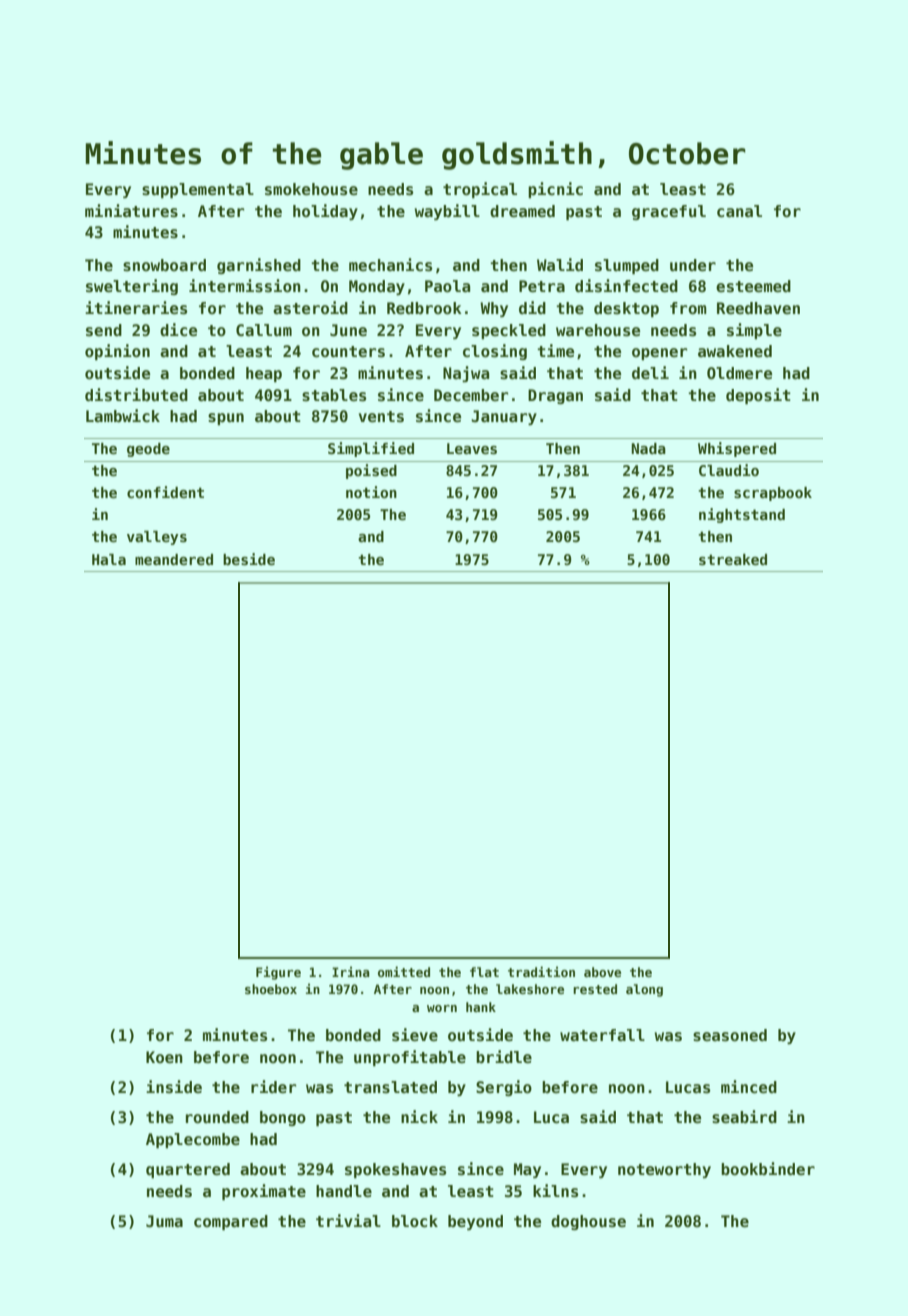  What do you see at coordinates (504, 1088) in the screenshot?
I see `Sergio` at bounding box center [504, 1088].
